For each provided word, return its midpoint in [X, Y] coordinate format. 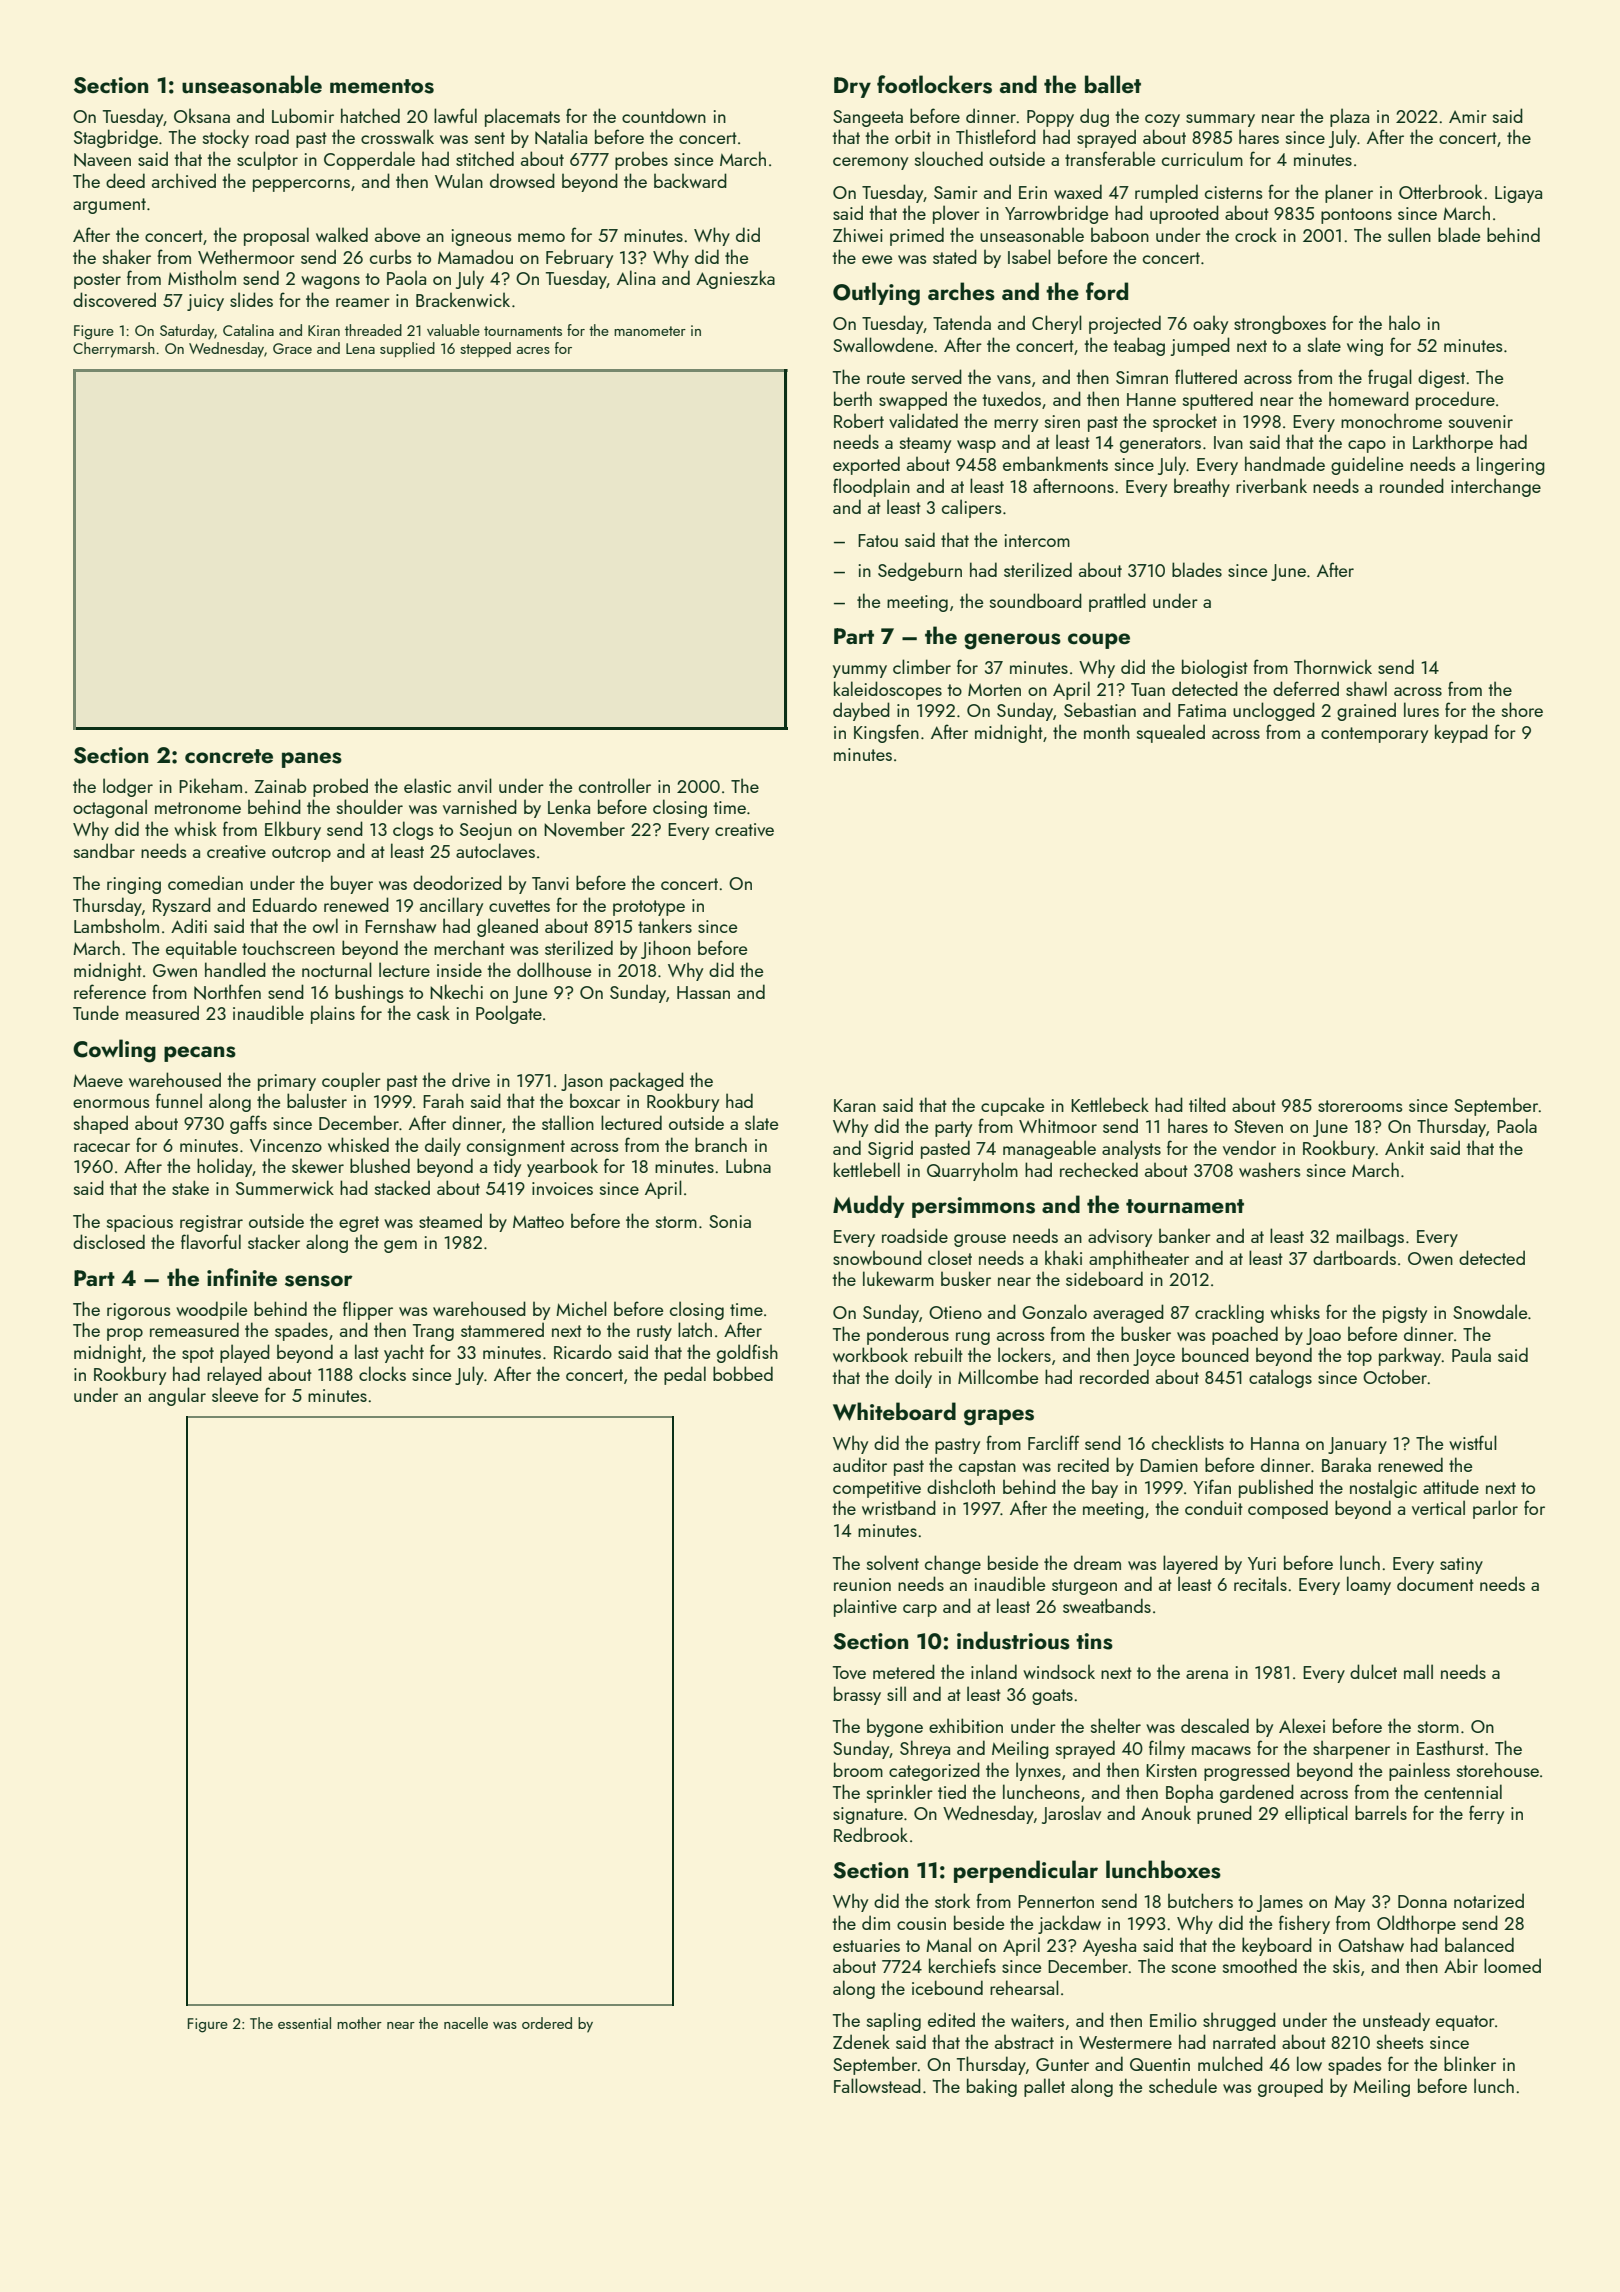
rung [973, 1338]
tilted [1207, 1104]
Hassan [703, 992]
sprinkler [900, 1793]
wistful [1473, 1442]
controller [615, 785]
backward [690, 180]
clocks [382, 1373]
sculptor [267, 160]
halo [1404, 322]
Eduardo [285, 904]
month [1107, 731]
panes [312, 760]
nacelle [466, 2023]
